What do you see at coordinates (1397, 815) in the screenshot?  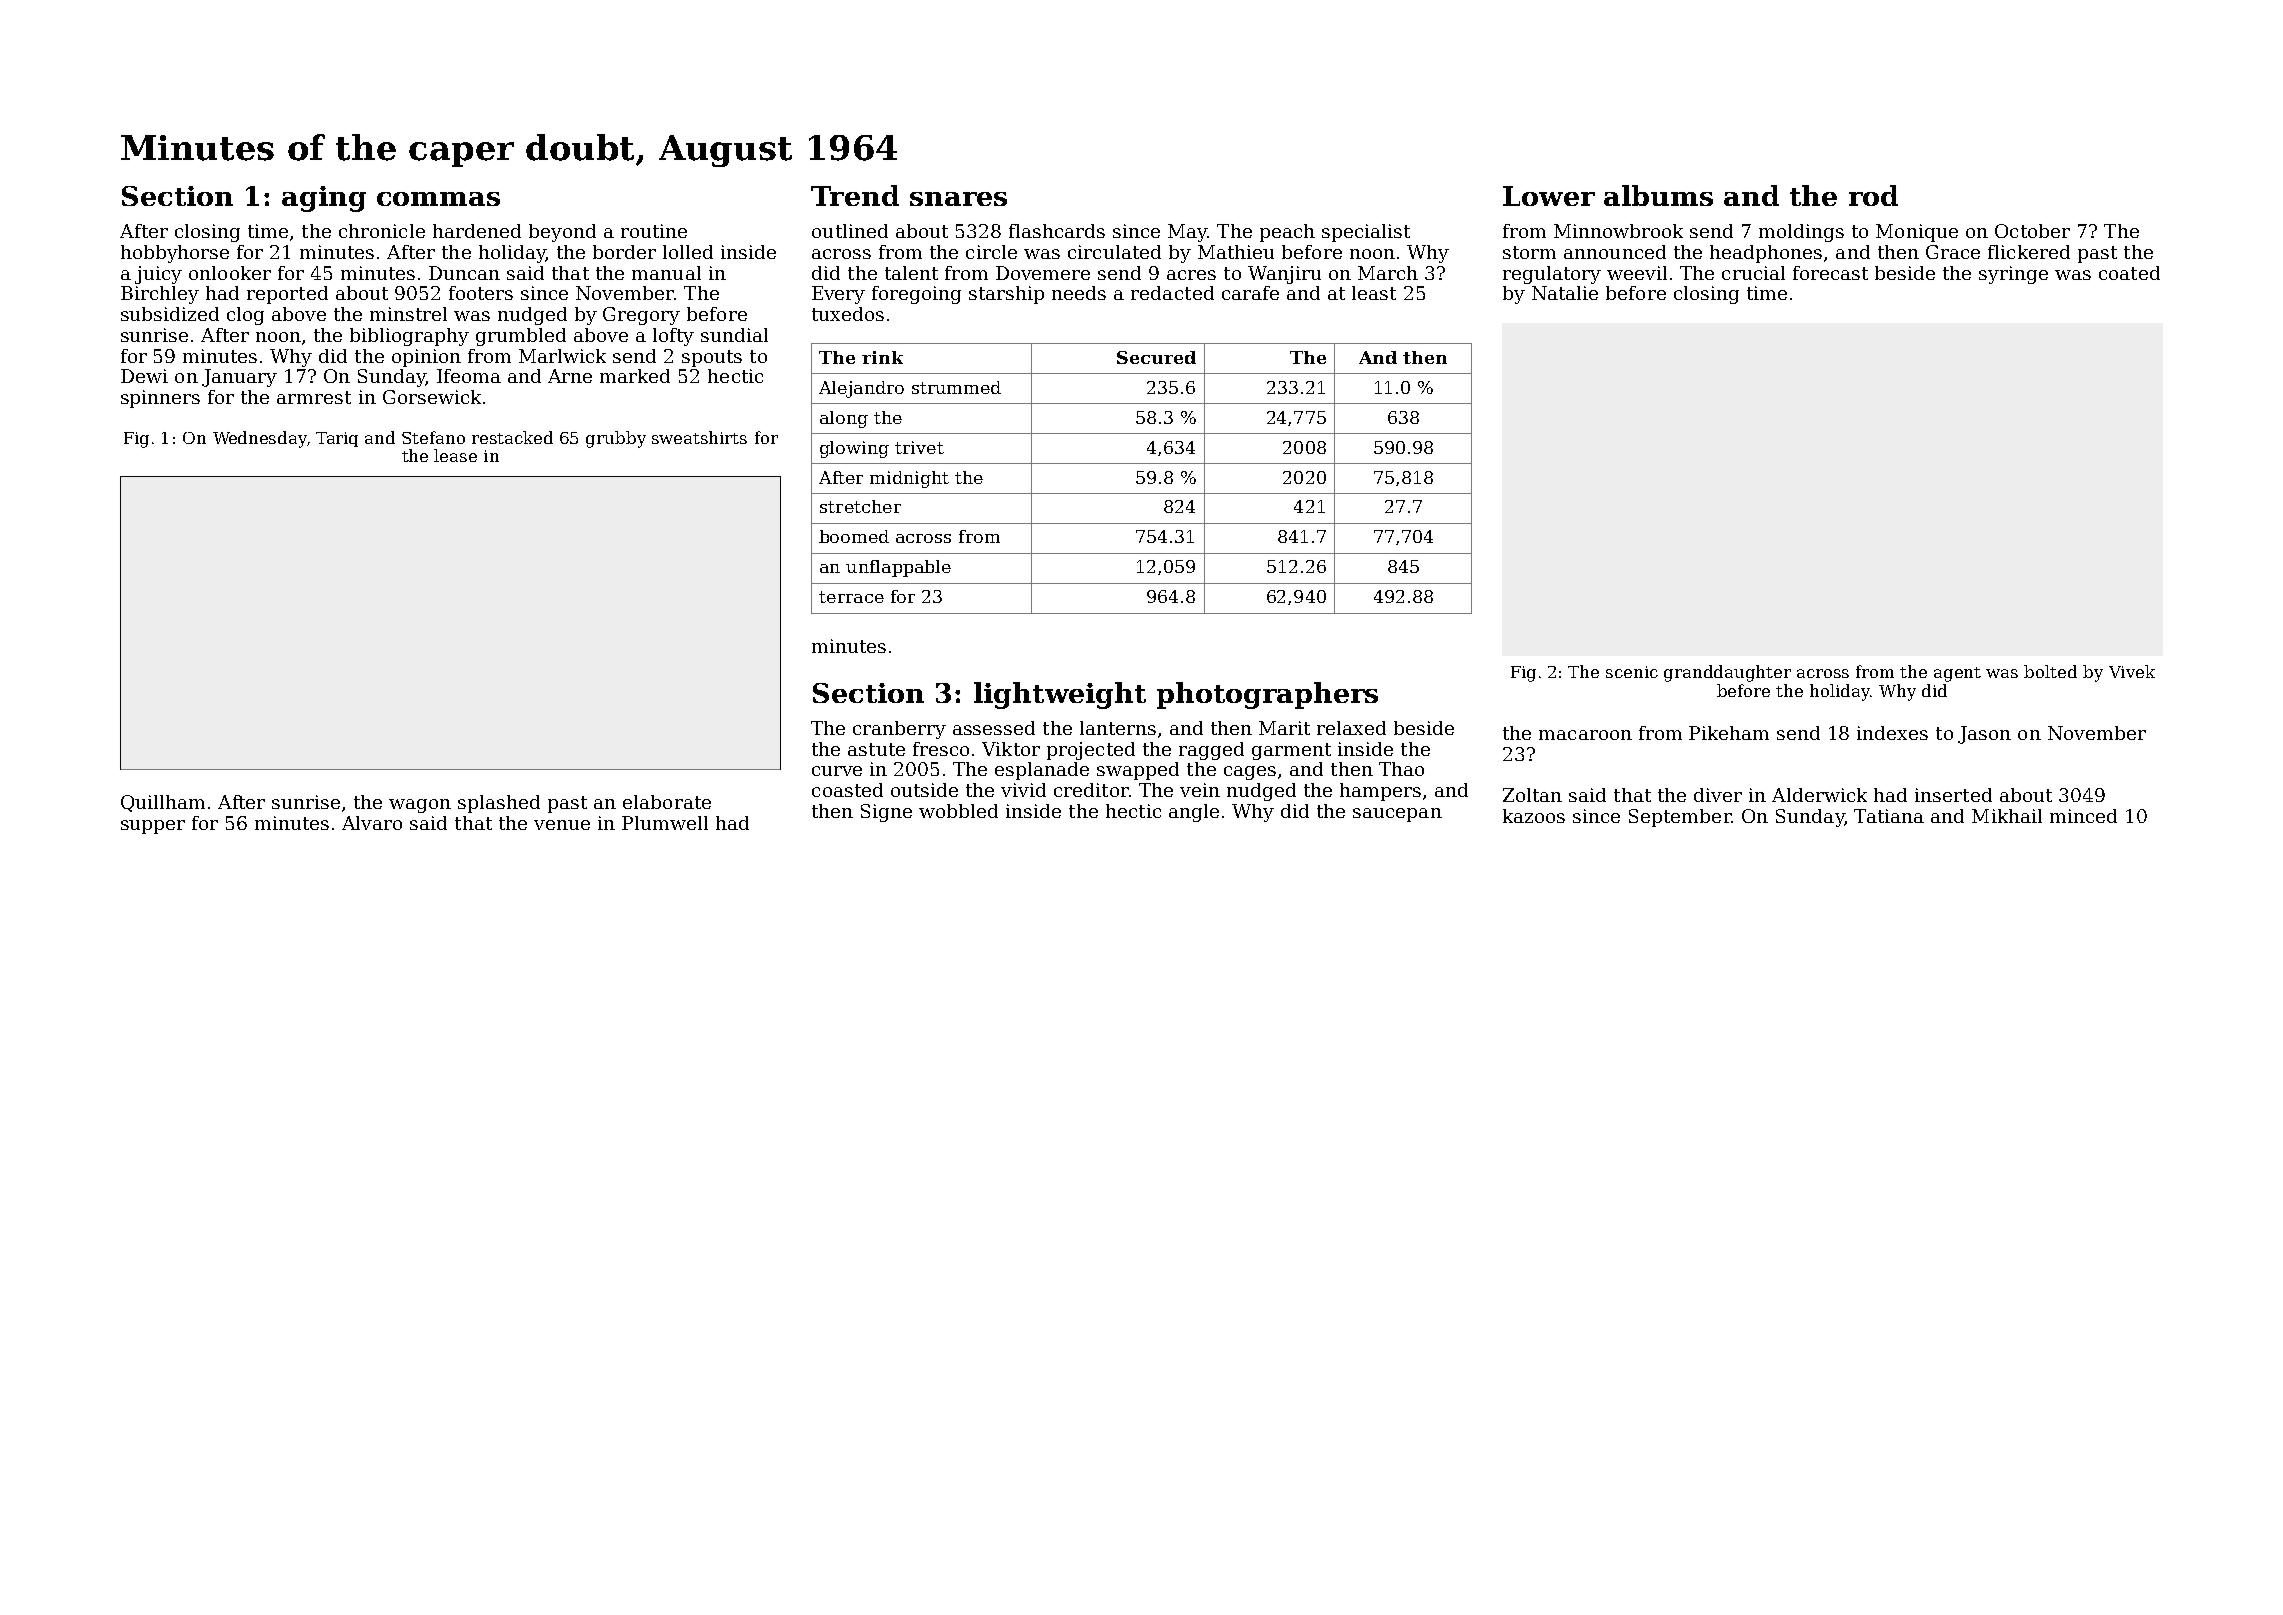 I see `saucepan` at bounding box center [1397, 815].
